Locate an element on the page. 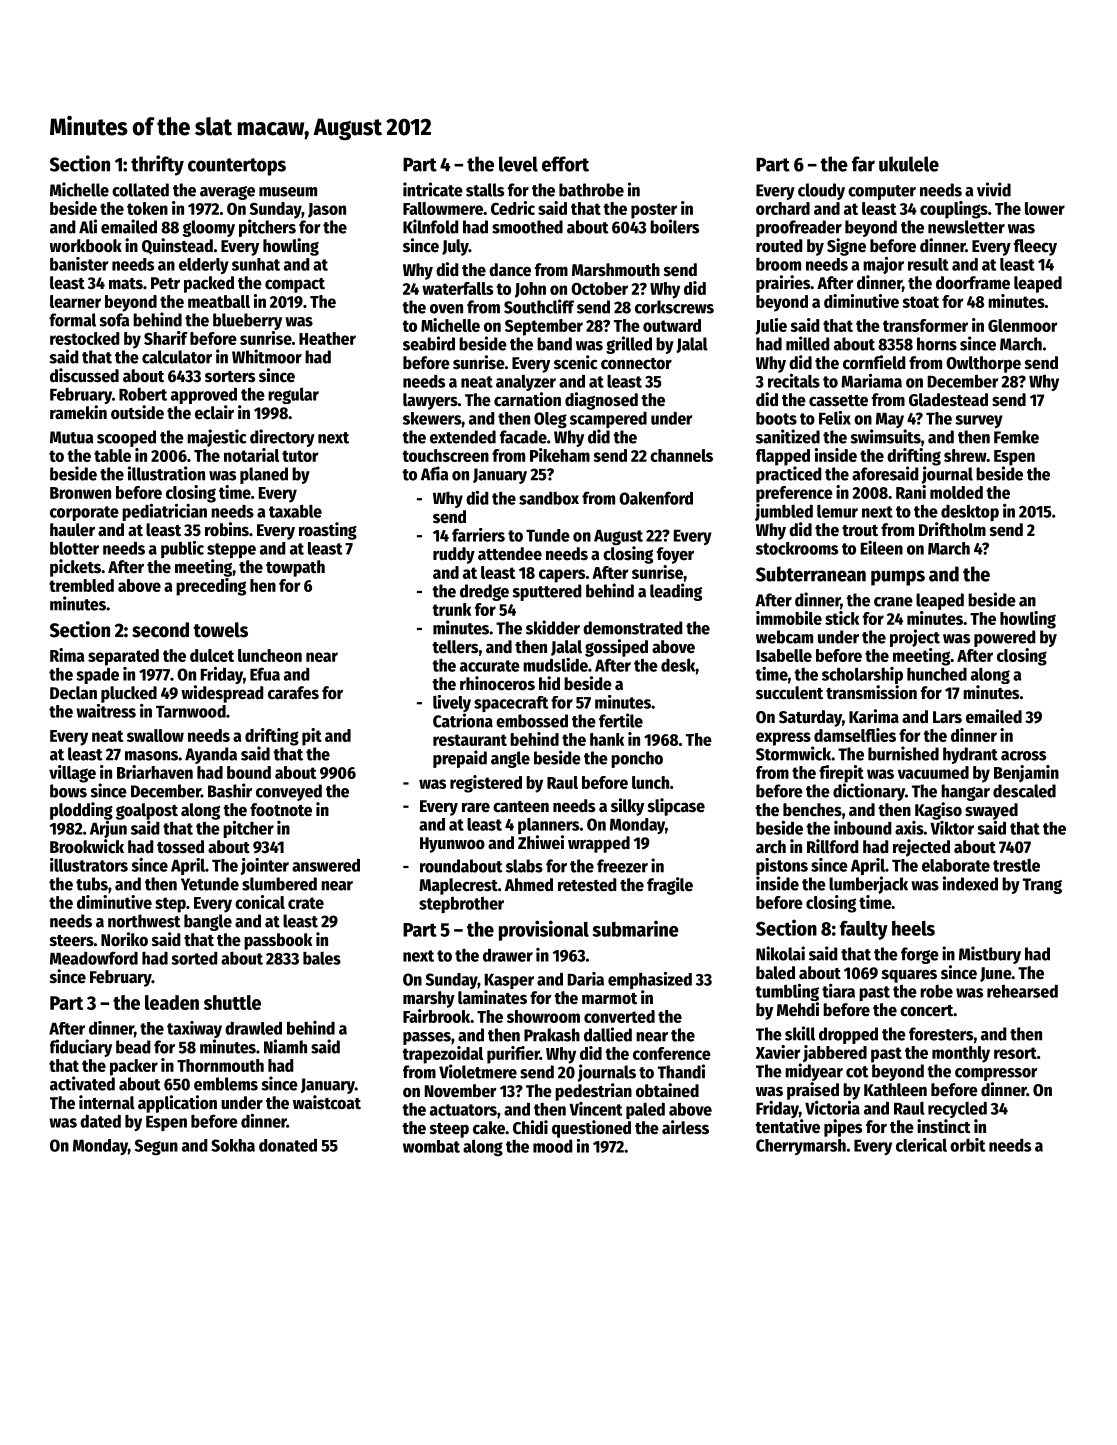 The width and height of the document is (1117, 1445). thrifty is located at coordinates (157, 165).
